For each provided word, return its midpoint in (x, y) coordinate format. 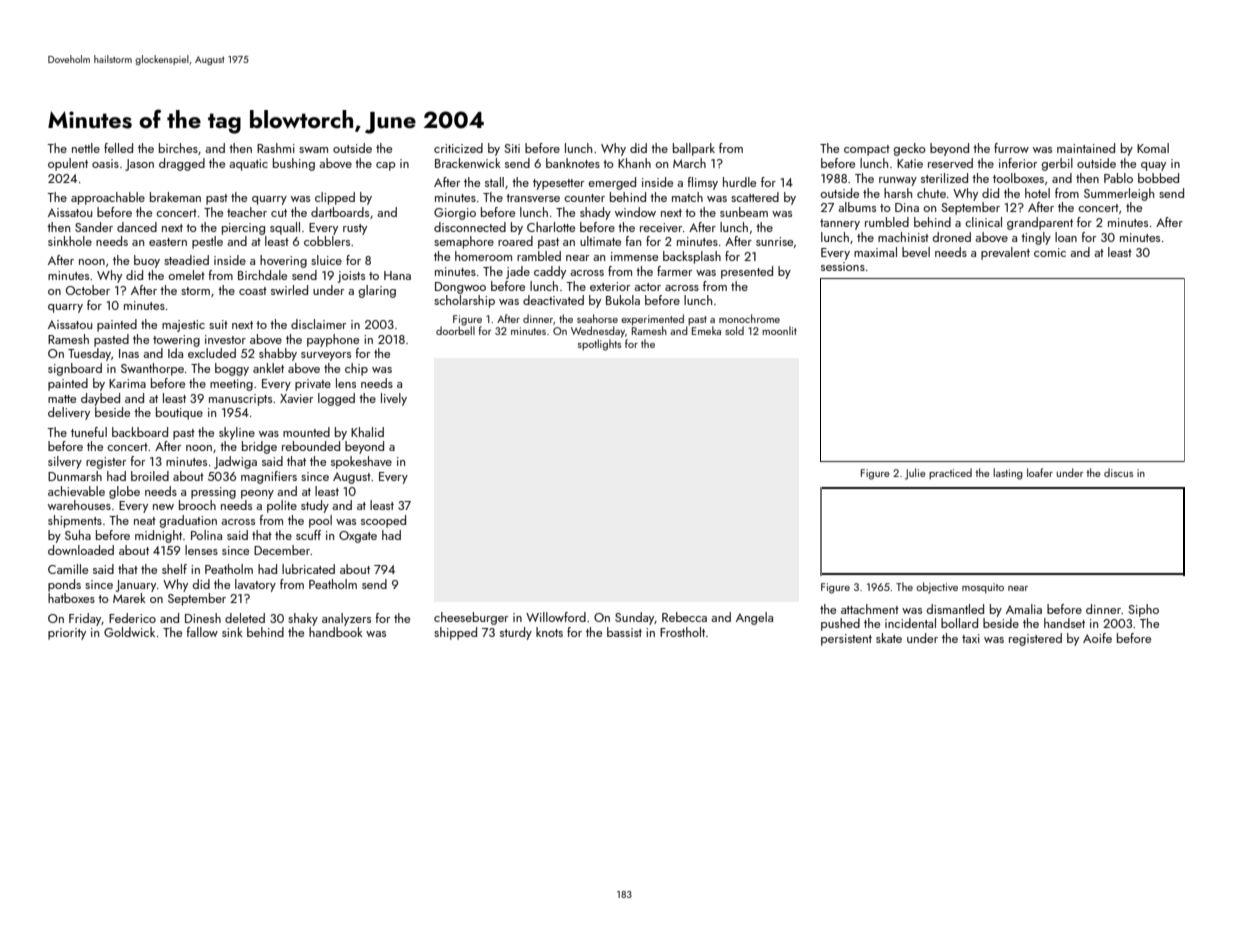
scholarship (464, 301)
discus (1118, 472)
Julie (915, 474)
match (687, 197)
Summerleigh (1119, 194)
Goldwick (129, 632)
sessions (843, 266)
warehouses (79, 505)
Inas (129, 353)
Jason (139, 165)
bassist (624, 632)
